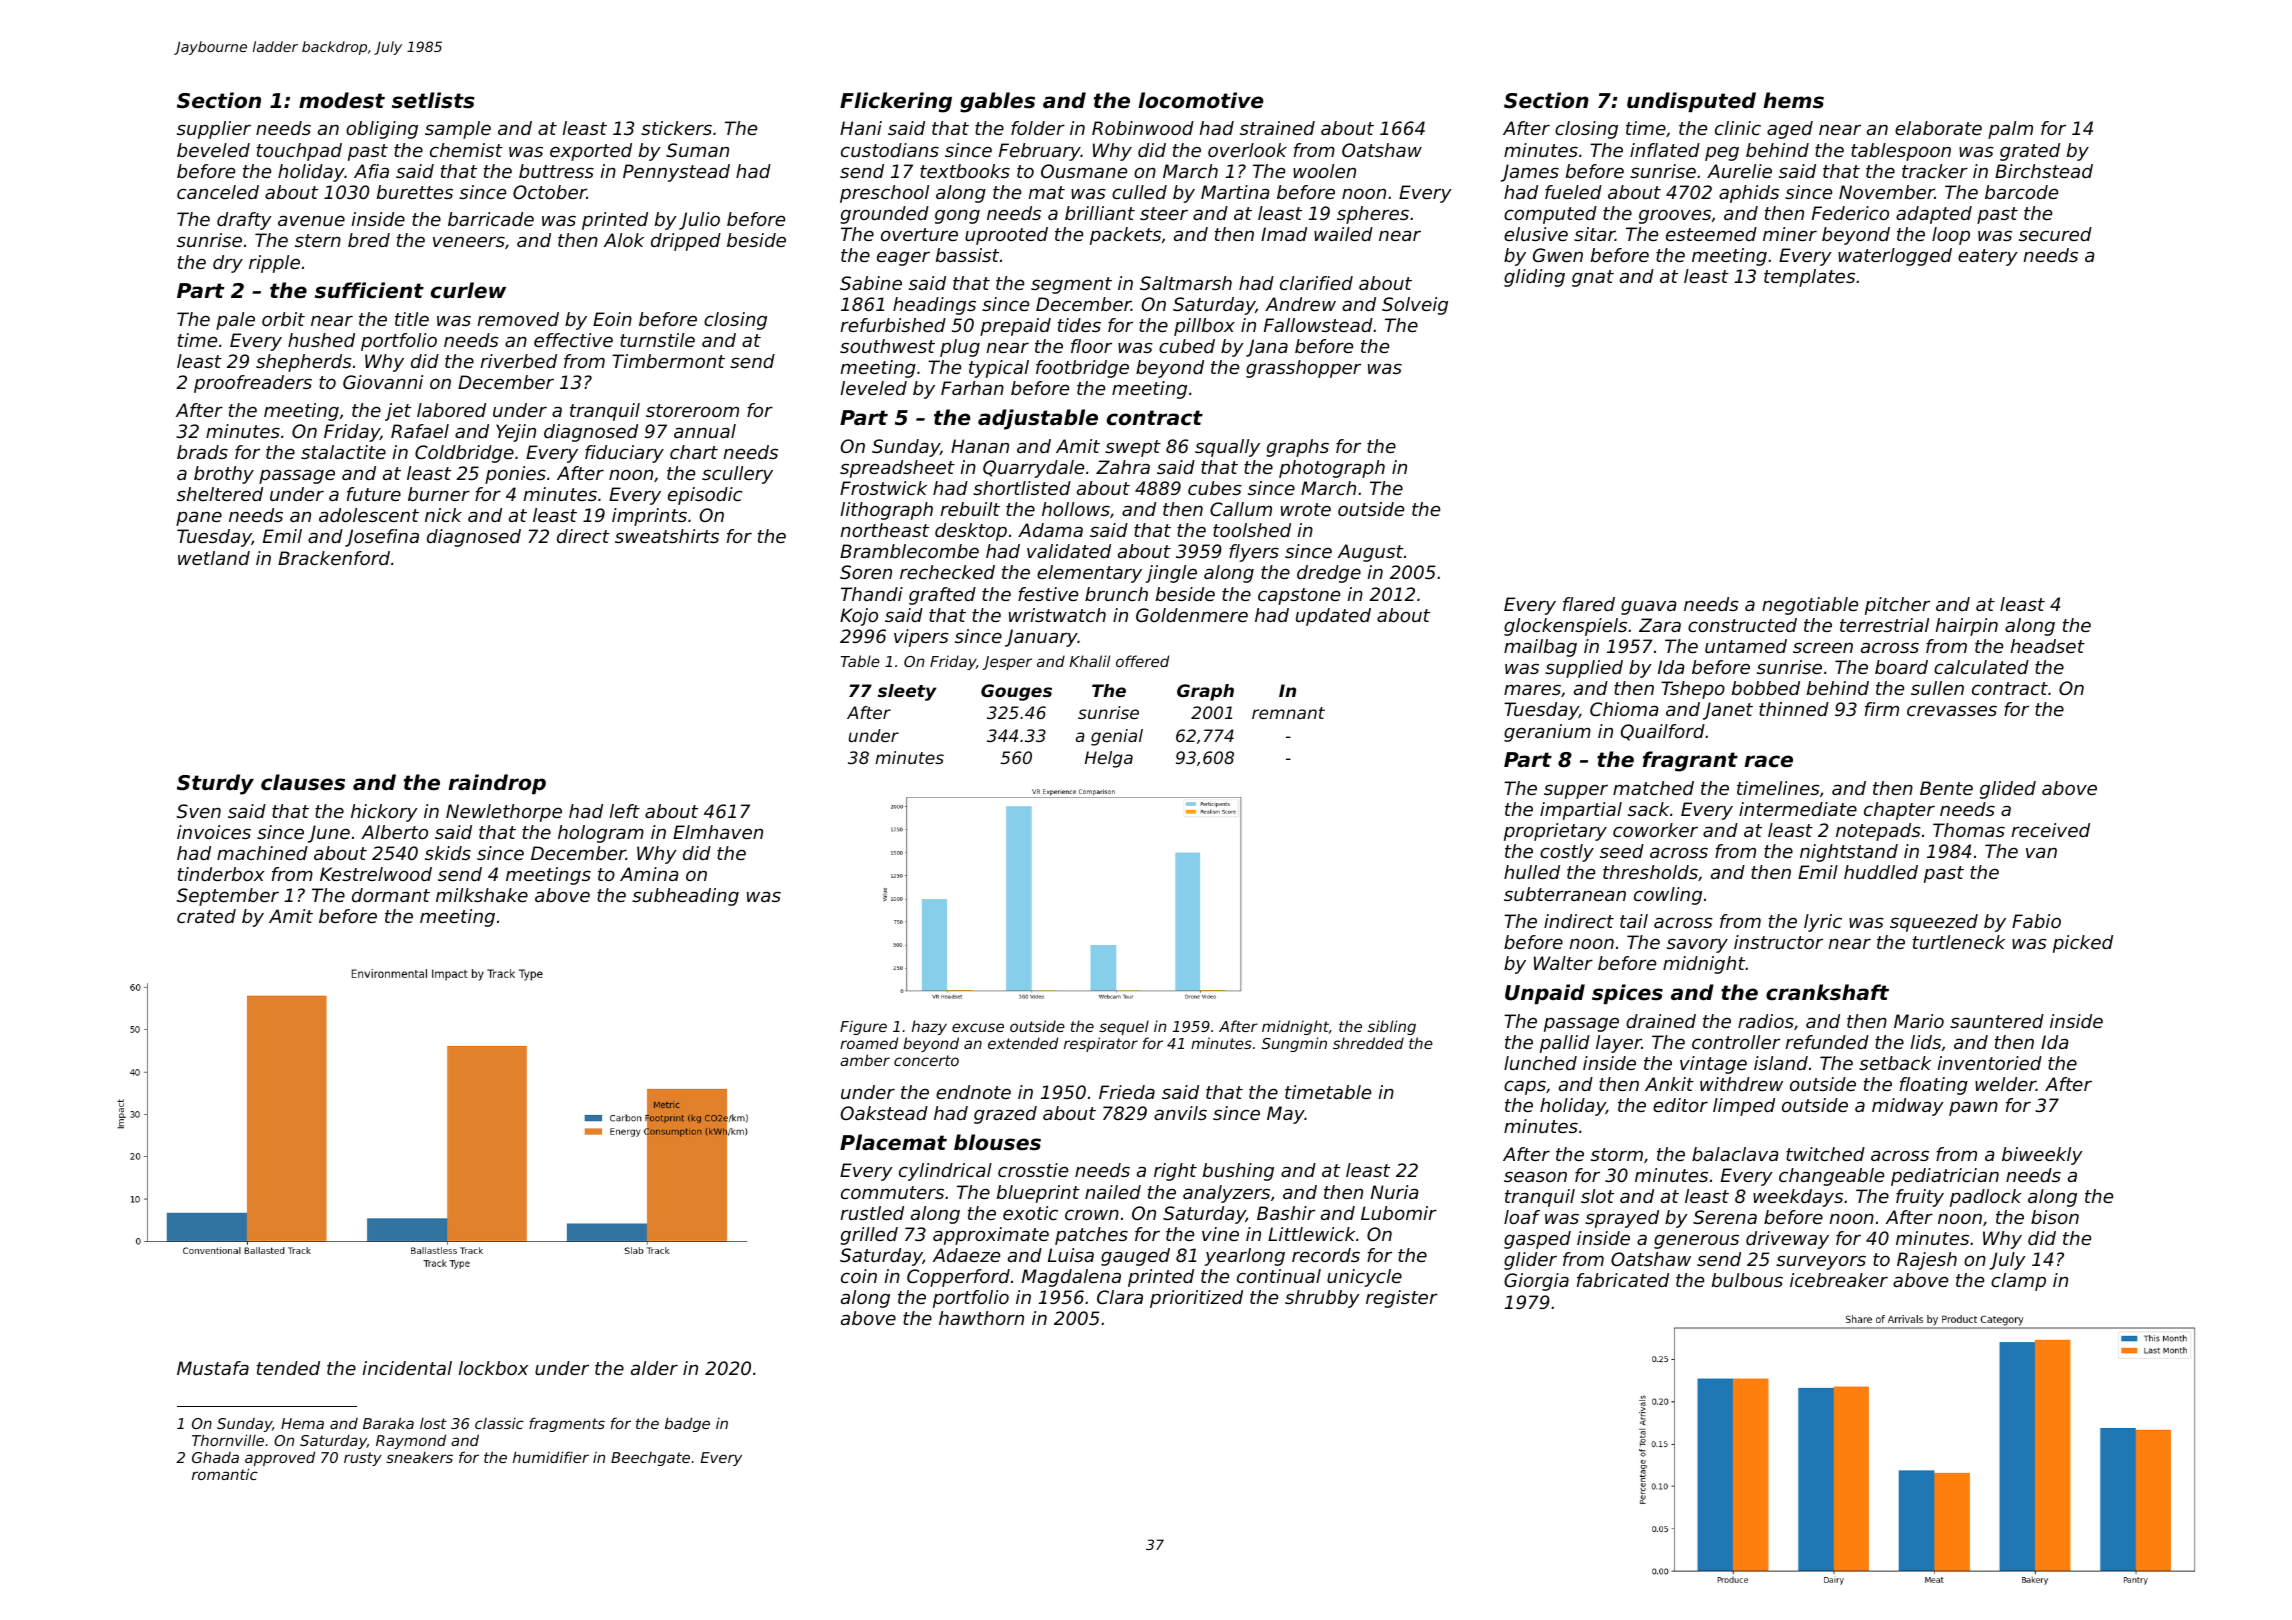  What do you see at coordinates (433, 100) in the document?
I see `setlists` at bounding box center [433, 100].
